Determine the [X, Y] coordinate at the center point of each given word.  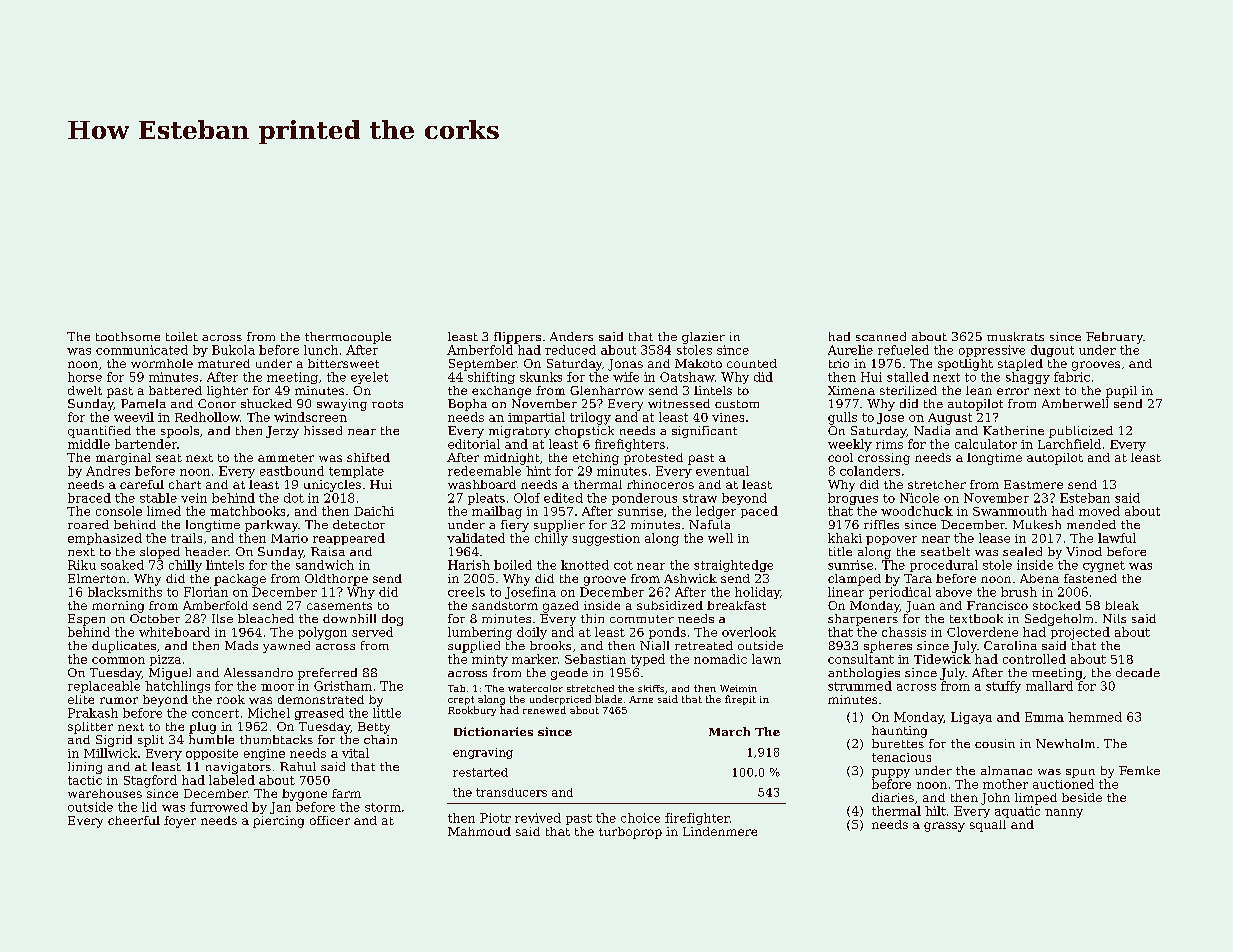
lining [85, 768]
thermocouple [348, 338]
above [954, 592]
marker [535, 659]
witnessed [679, 403]
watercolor [535, 688]
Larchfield [1069, 444]
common [118, 660]
